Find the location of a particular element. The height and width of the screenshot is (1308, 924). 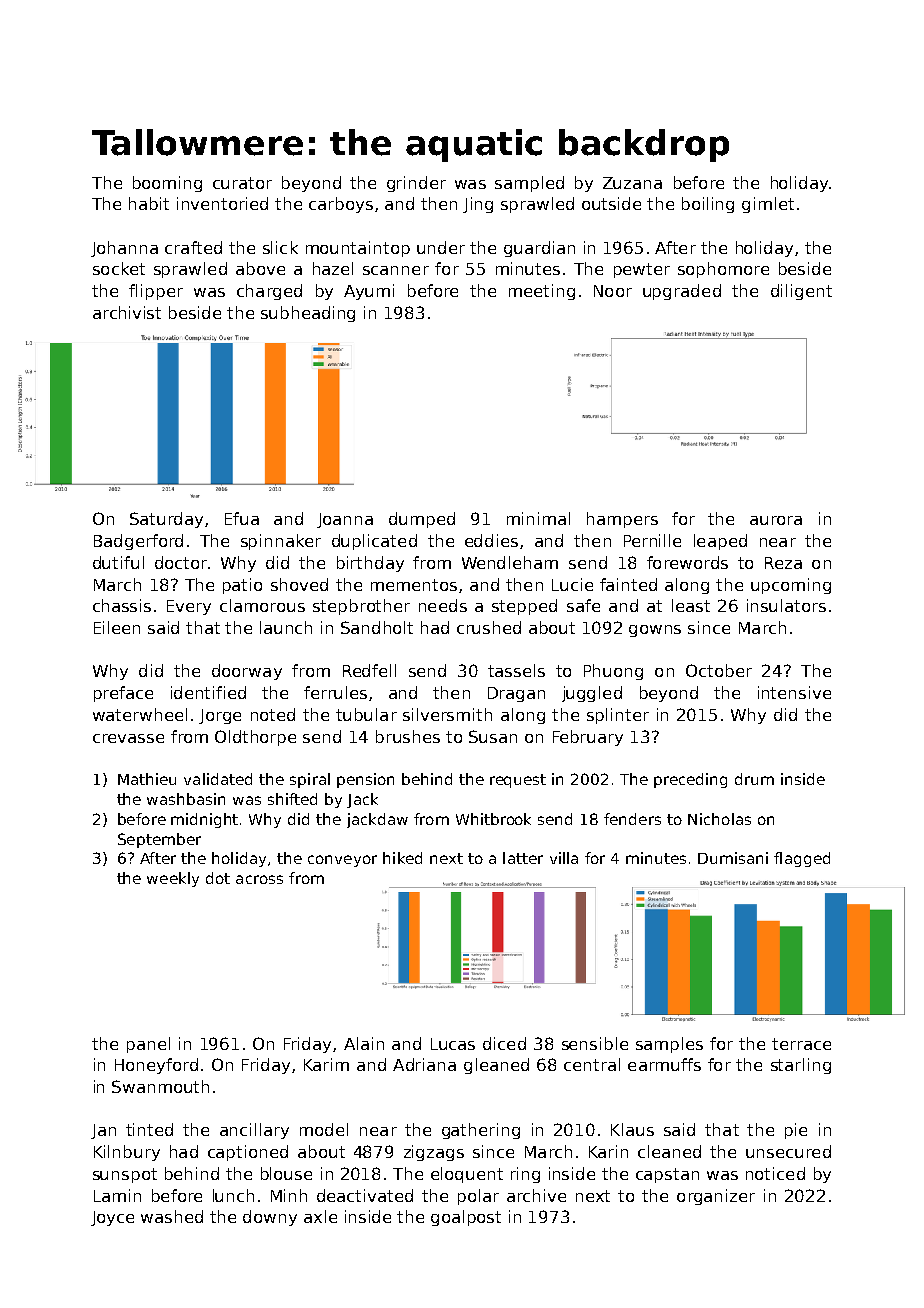

drum is located at coordinates (754, 779).
